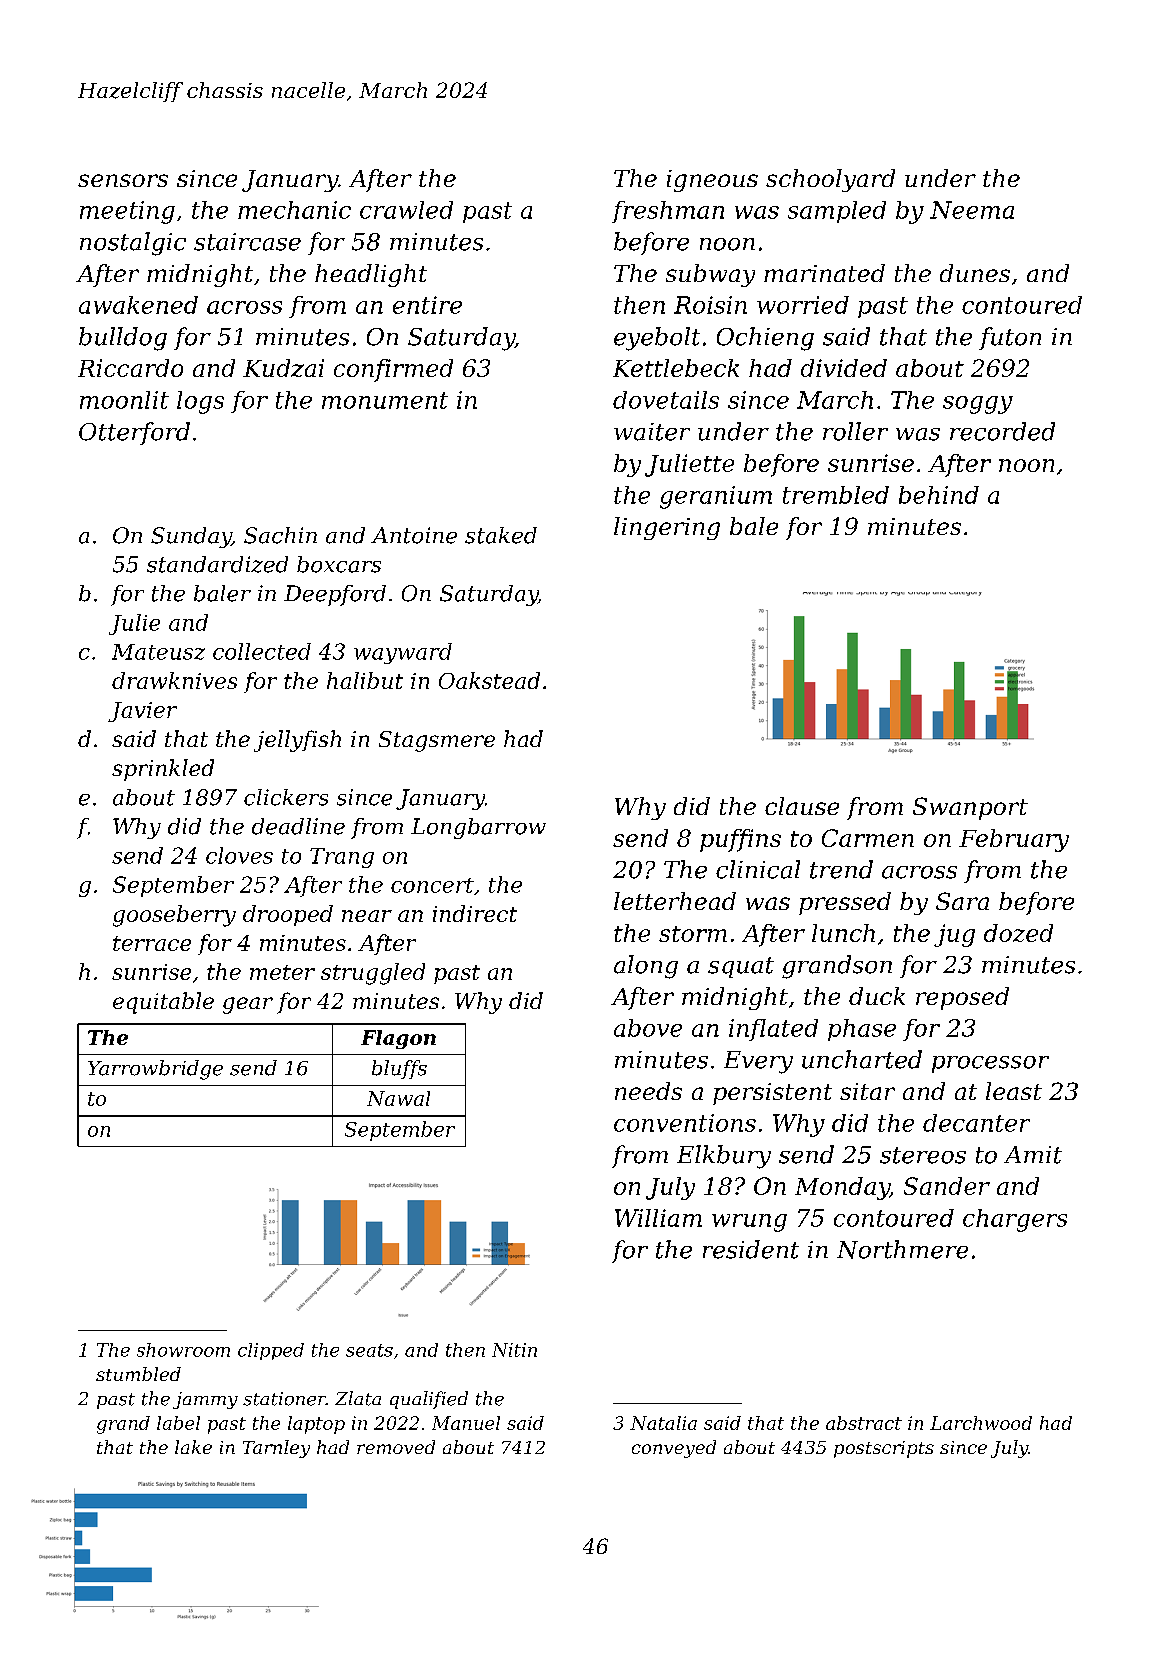  I want to click on igneous, so click(712, 181).
